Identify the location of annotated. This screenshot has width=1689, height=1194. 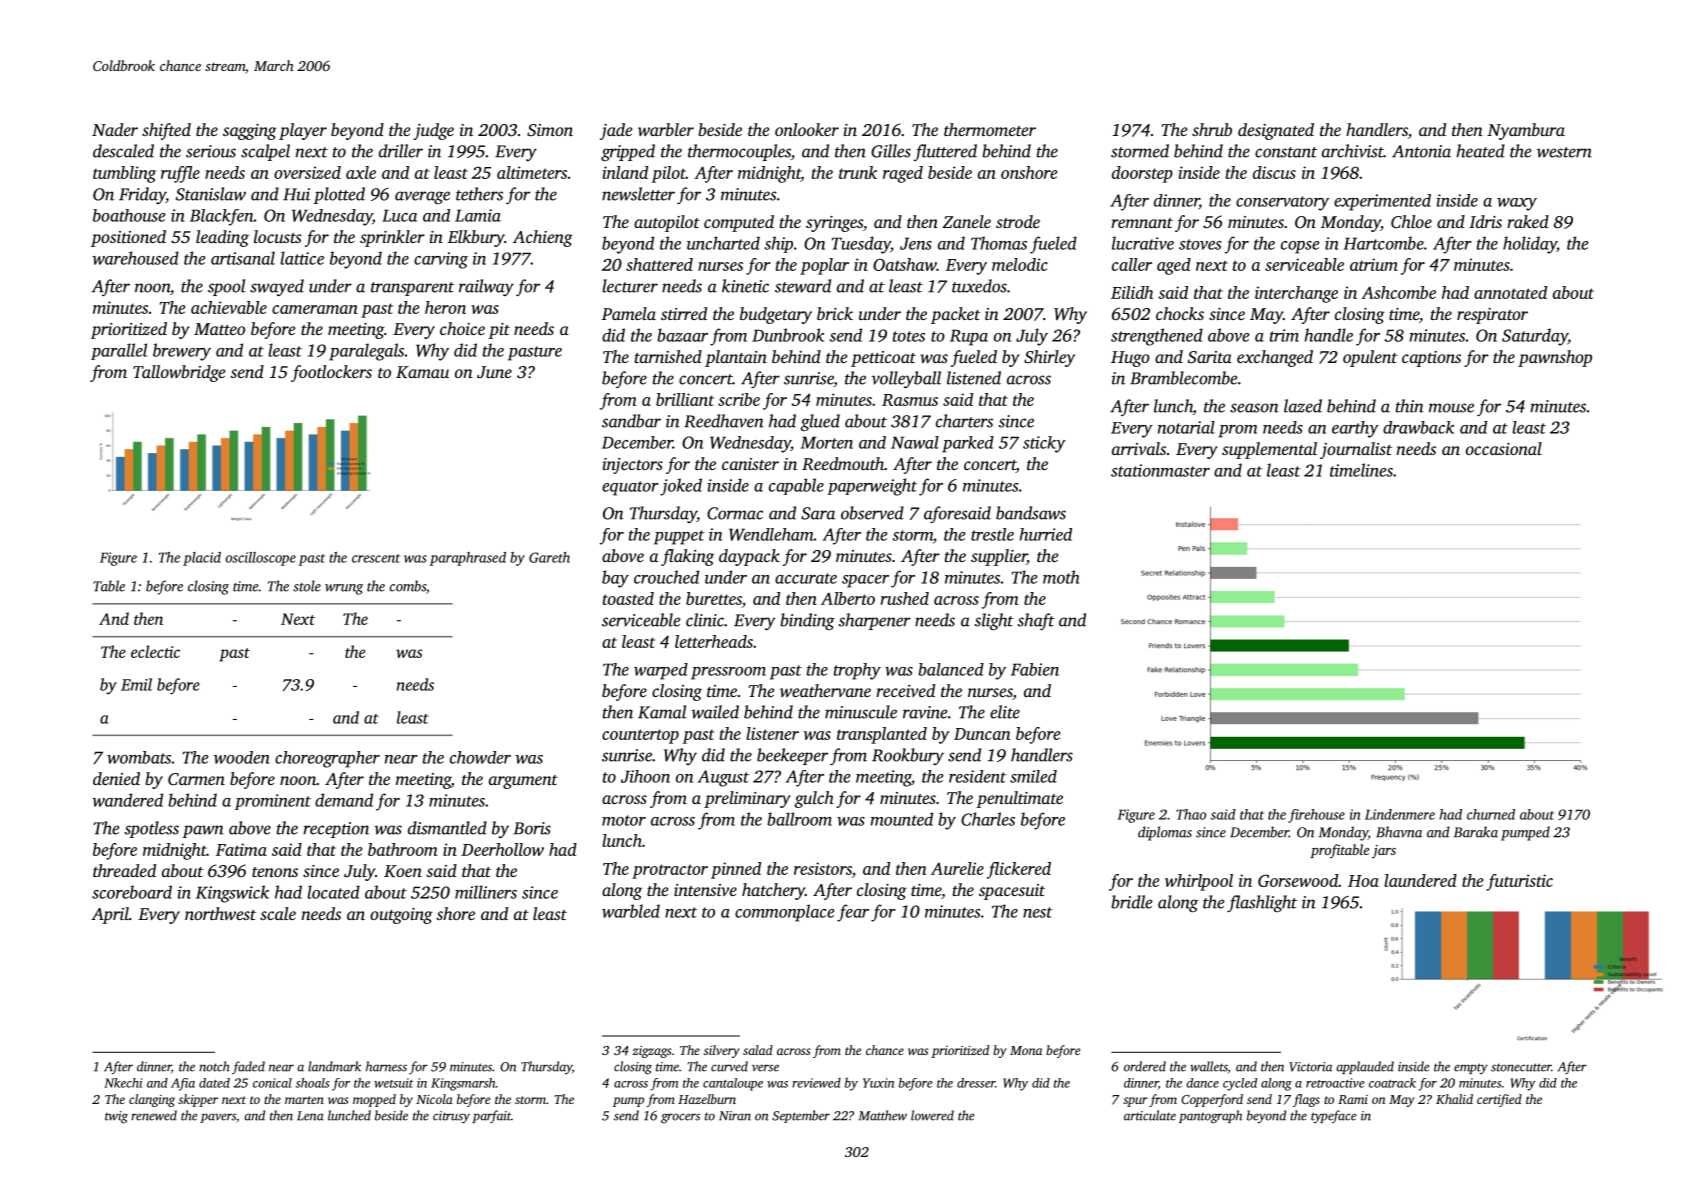
(1510, 292).
